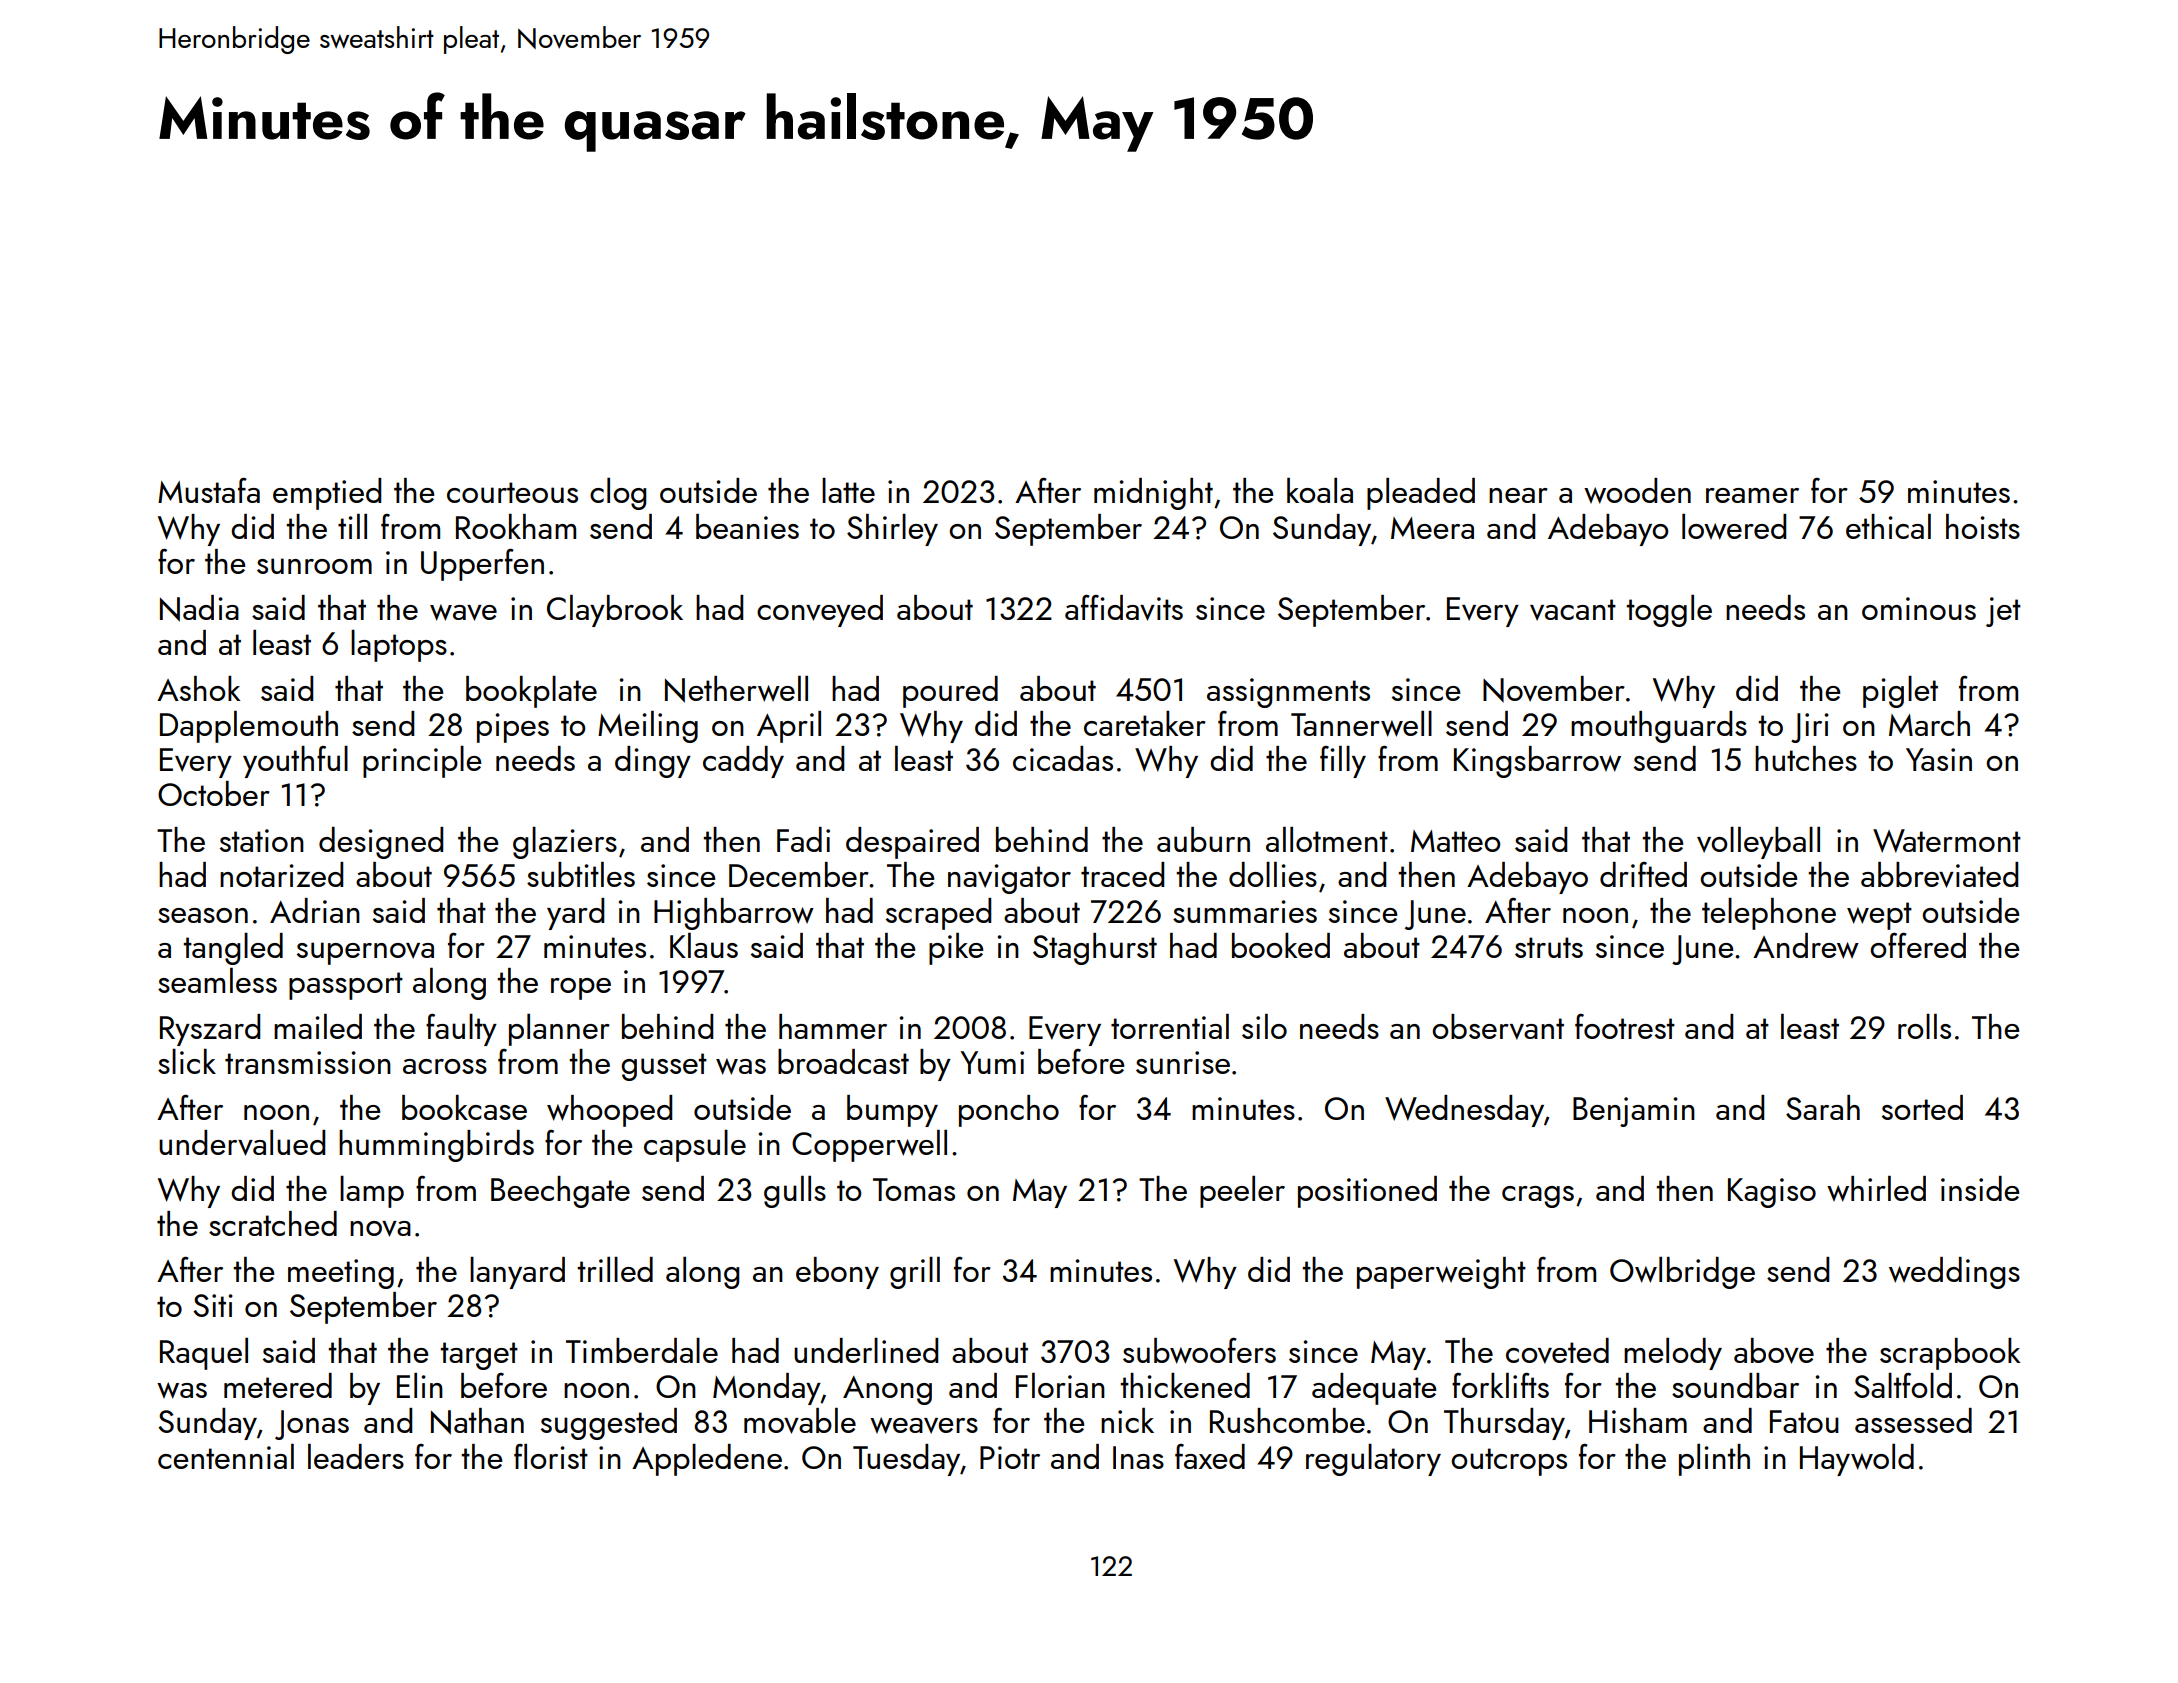  Describe the element at coordinates (281, 874) in the document. I see `notarized` at that location.
